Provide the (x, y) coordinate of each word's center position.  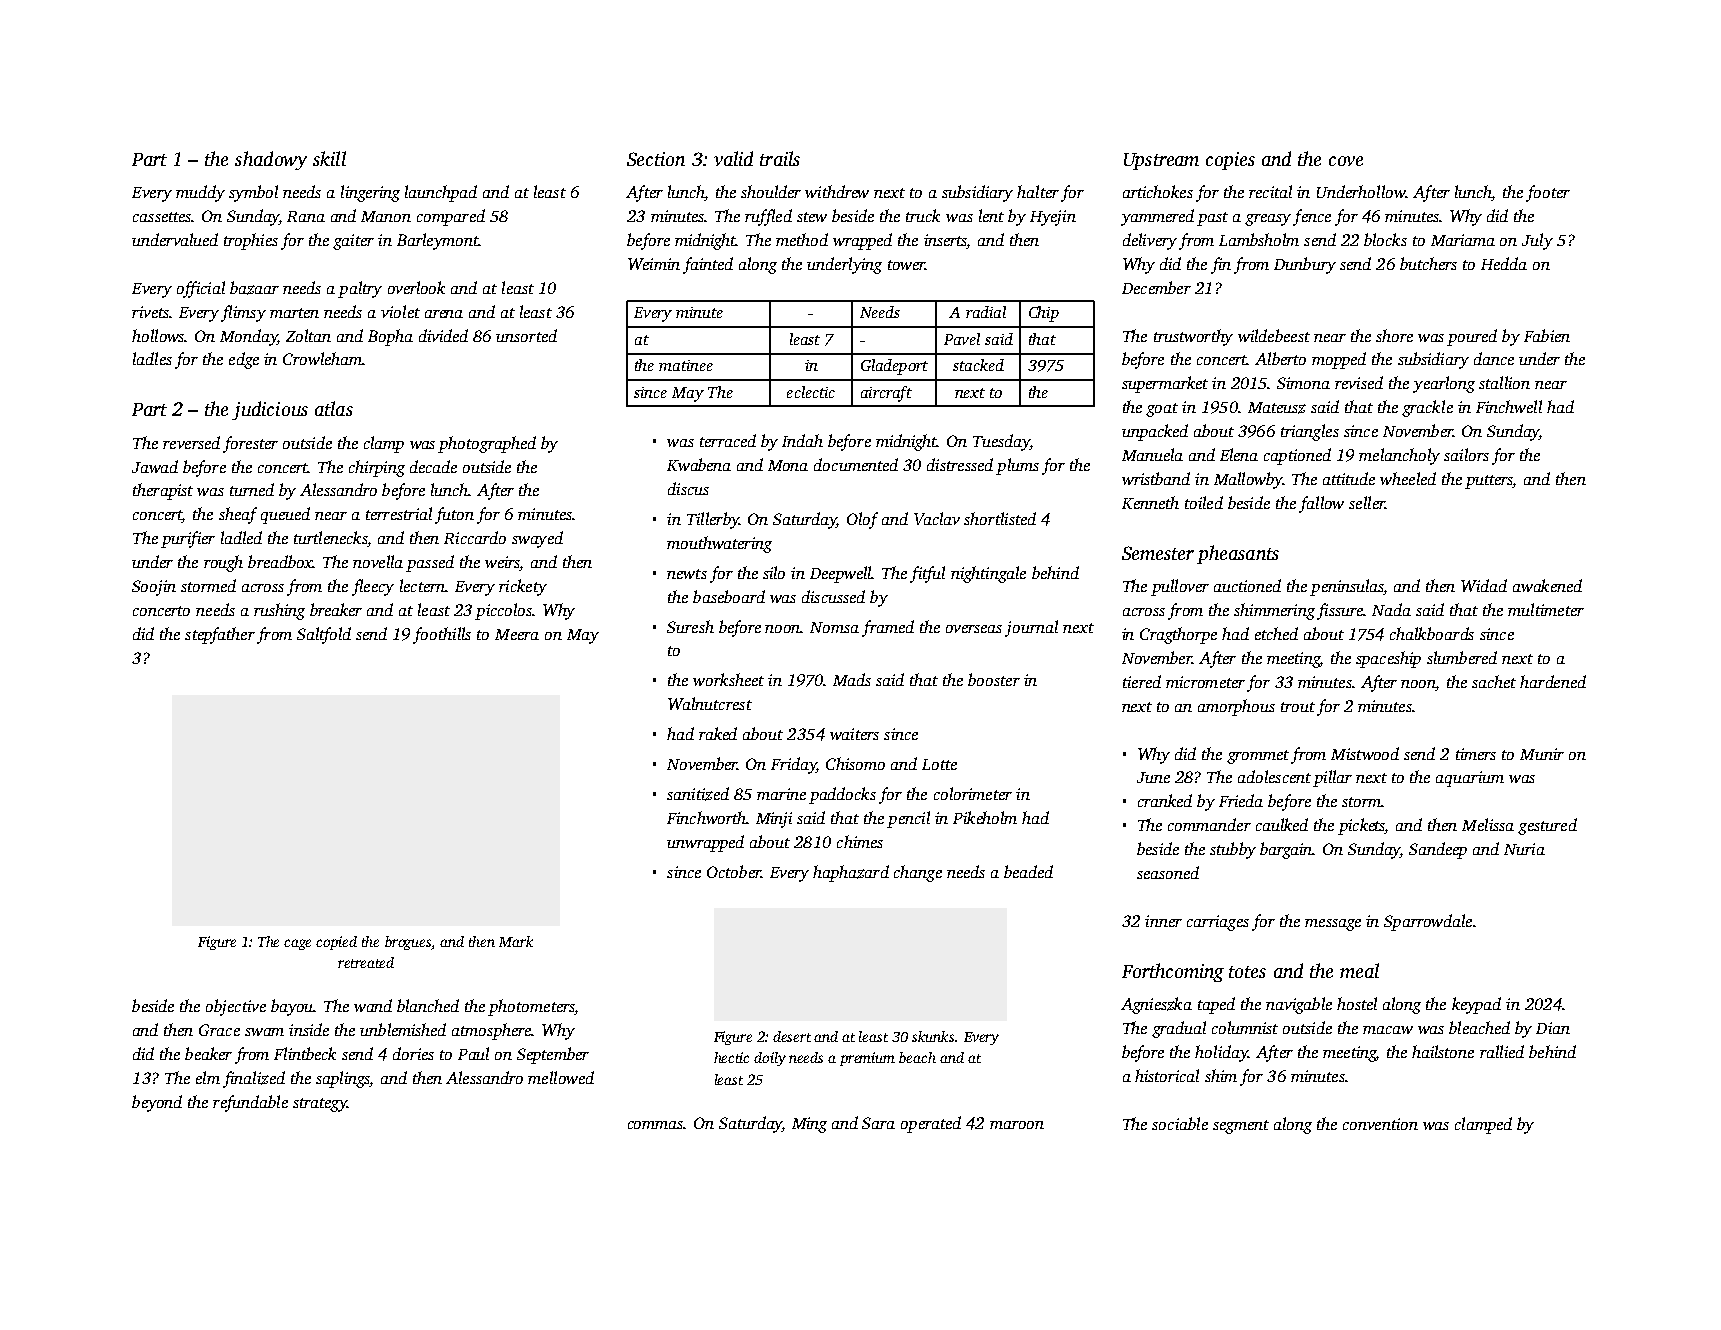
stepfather (220, 635)
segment (1241, 1127)
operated (931, 1124)
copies (1230, 161)
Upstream (1161, 161)
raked (718, 733)
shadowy (271, 160)
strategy (320, 1105)
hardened (1553, 681)
